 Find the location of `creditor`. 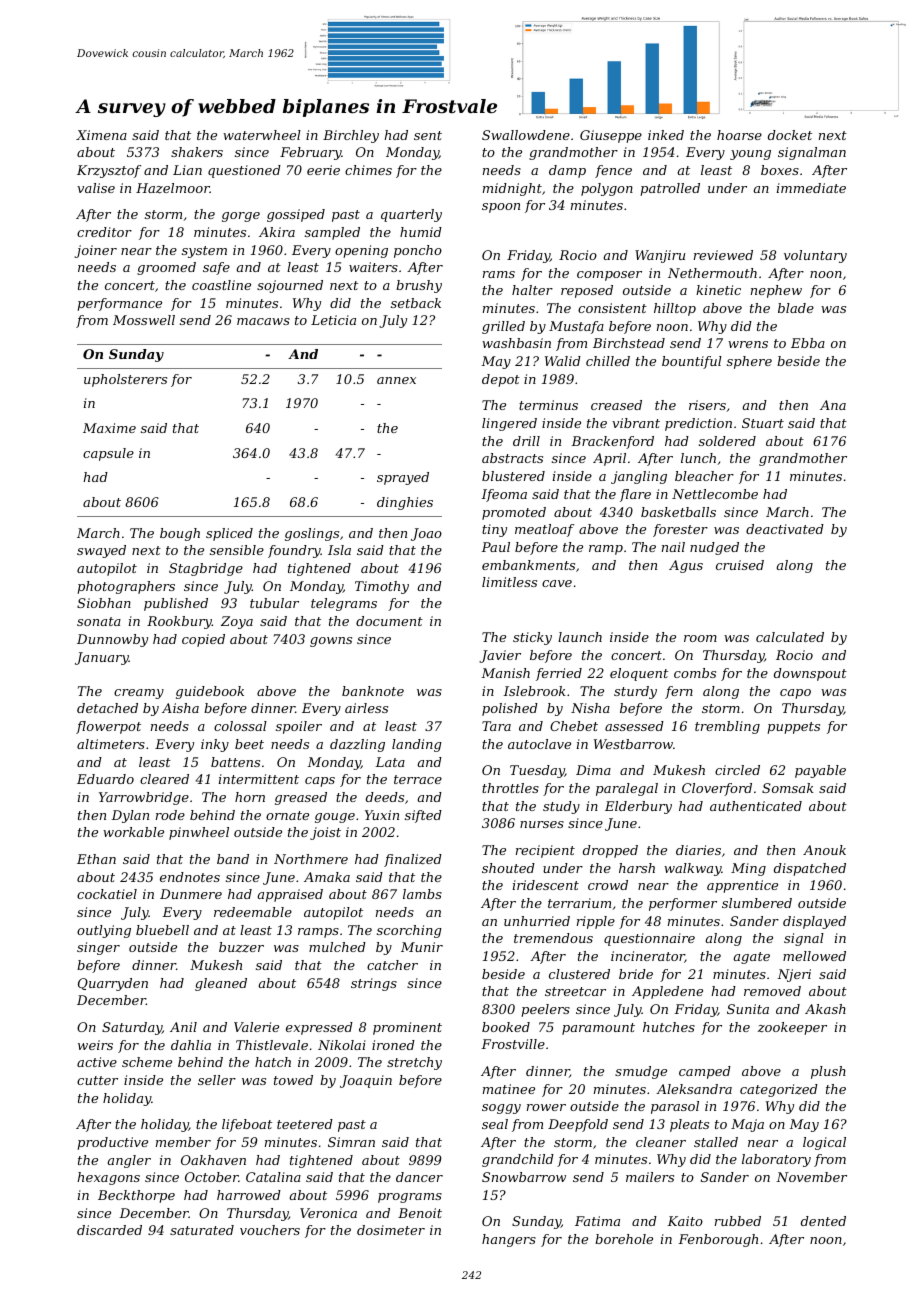

creditor is located at coordinates (104, 232).
